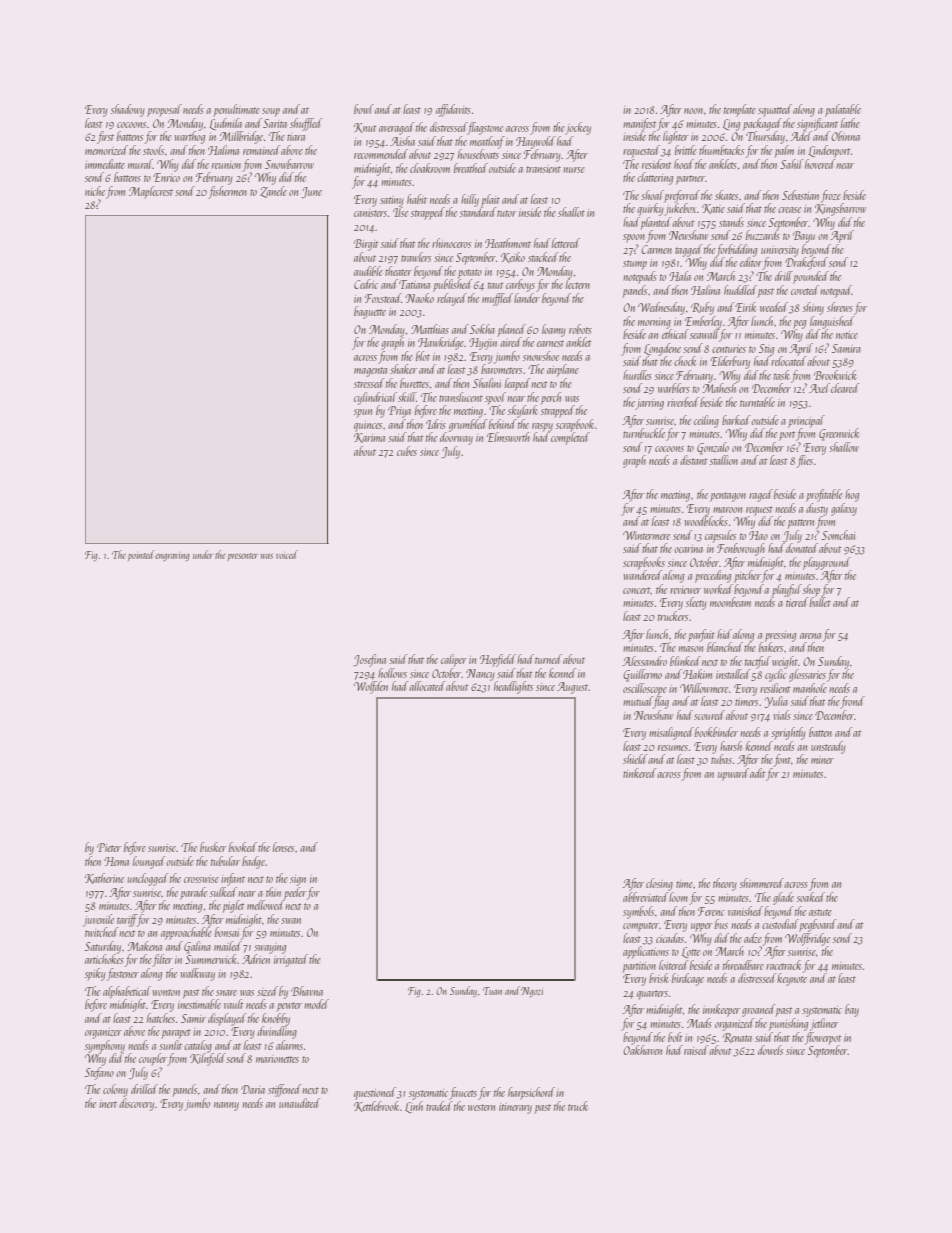  Describe the element at coordinates (811, 897) in the screenshot. I see `soaked` at that location.
